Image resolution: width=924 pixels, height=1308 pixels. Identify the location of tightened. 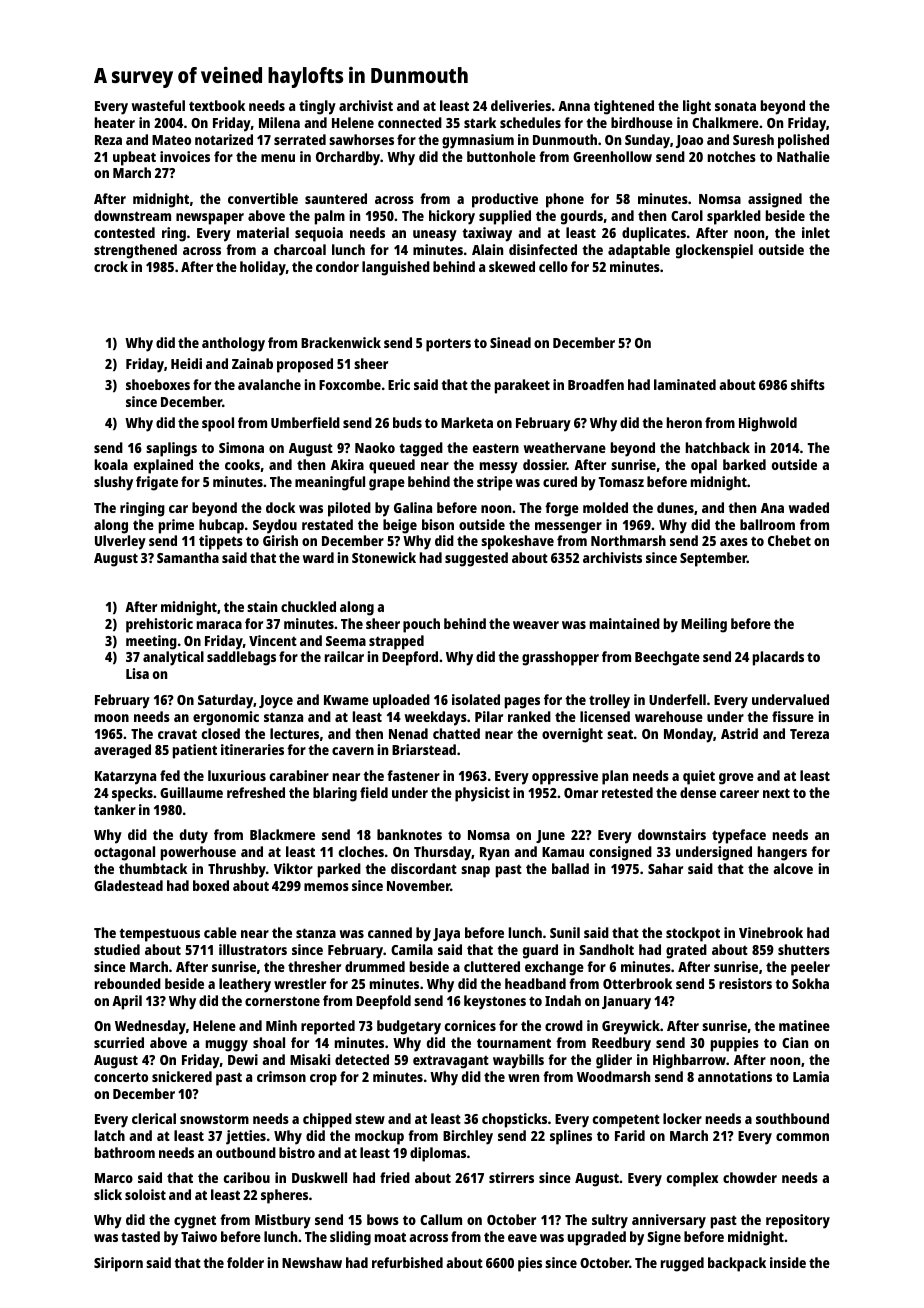
(624, 107).
